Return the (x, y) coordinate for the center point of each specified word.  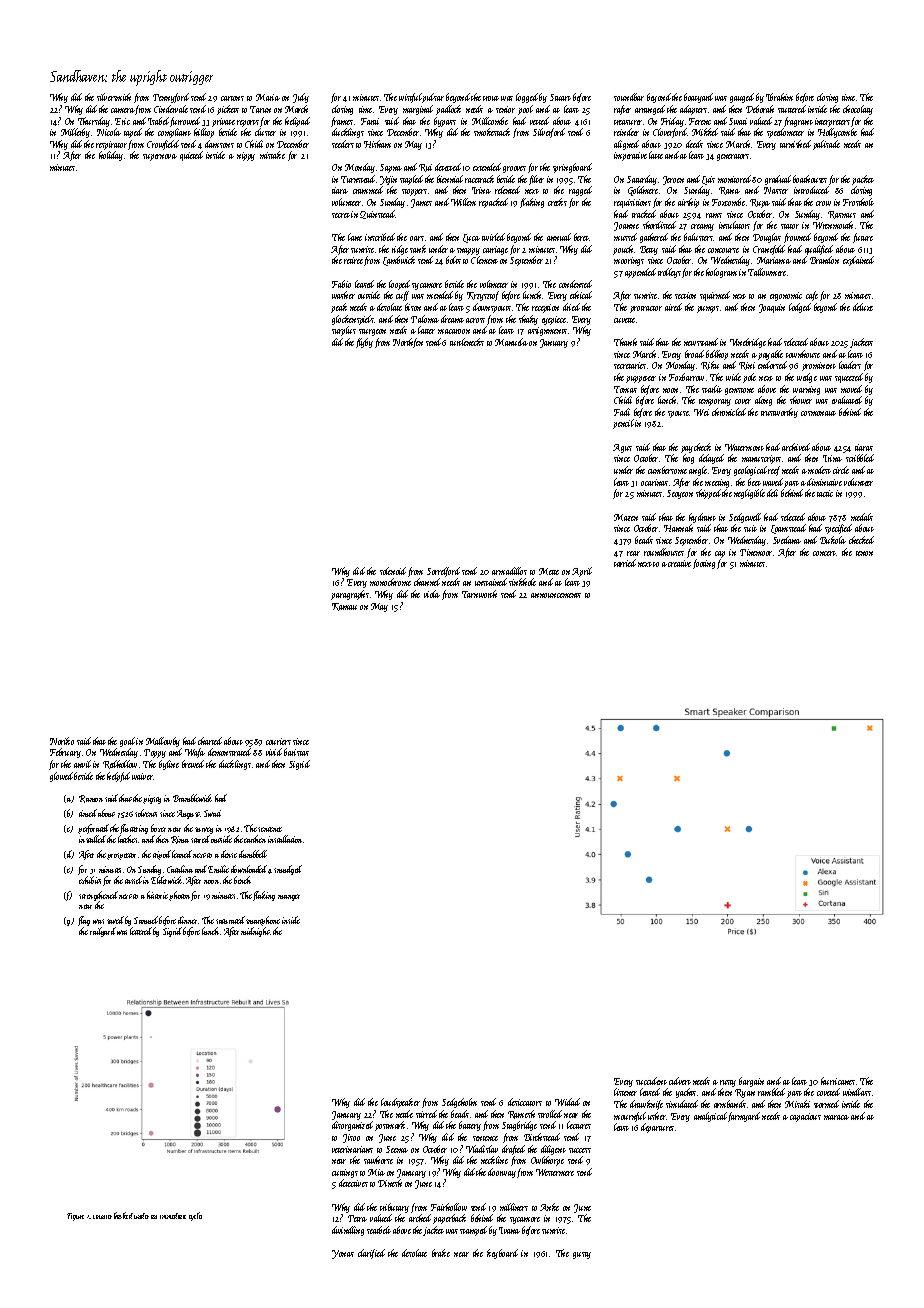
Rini (747, 366)
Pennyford (171, 98)
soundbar (629, 97)
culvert (680, 1081)
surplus (344, 331)
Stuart (560, 97)
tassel (133, 880)
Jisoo (351, 1138)
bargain (751, 1082)
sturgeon (372, 332)
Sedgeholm (459, 1103)
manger (289, 897)
